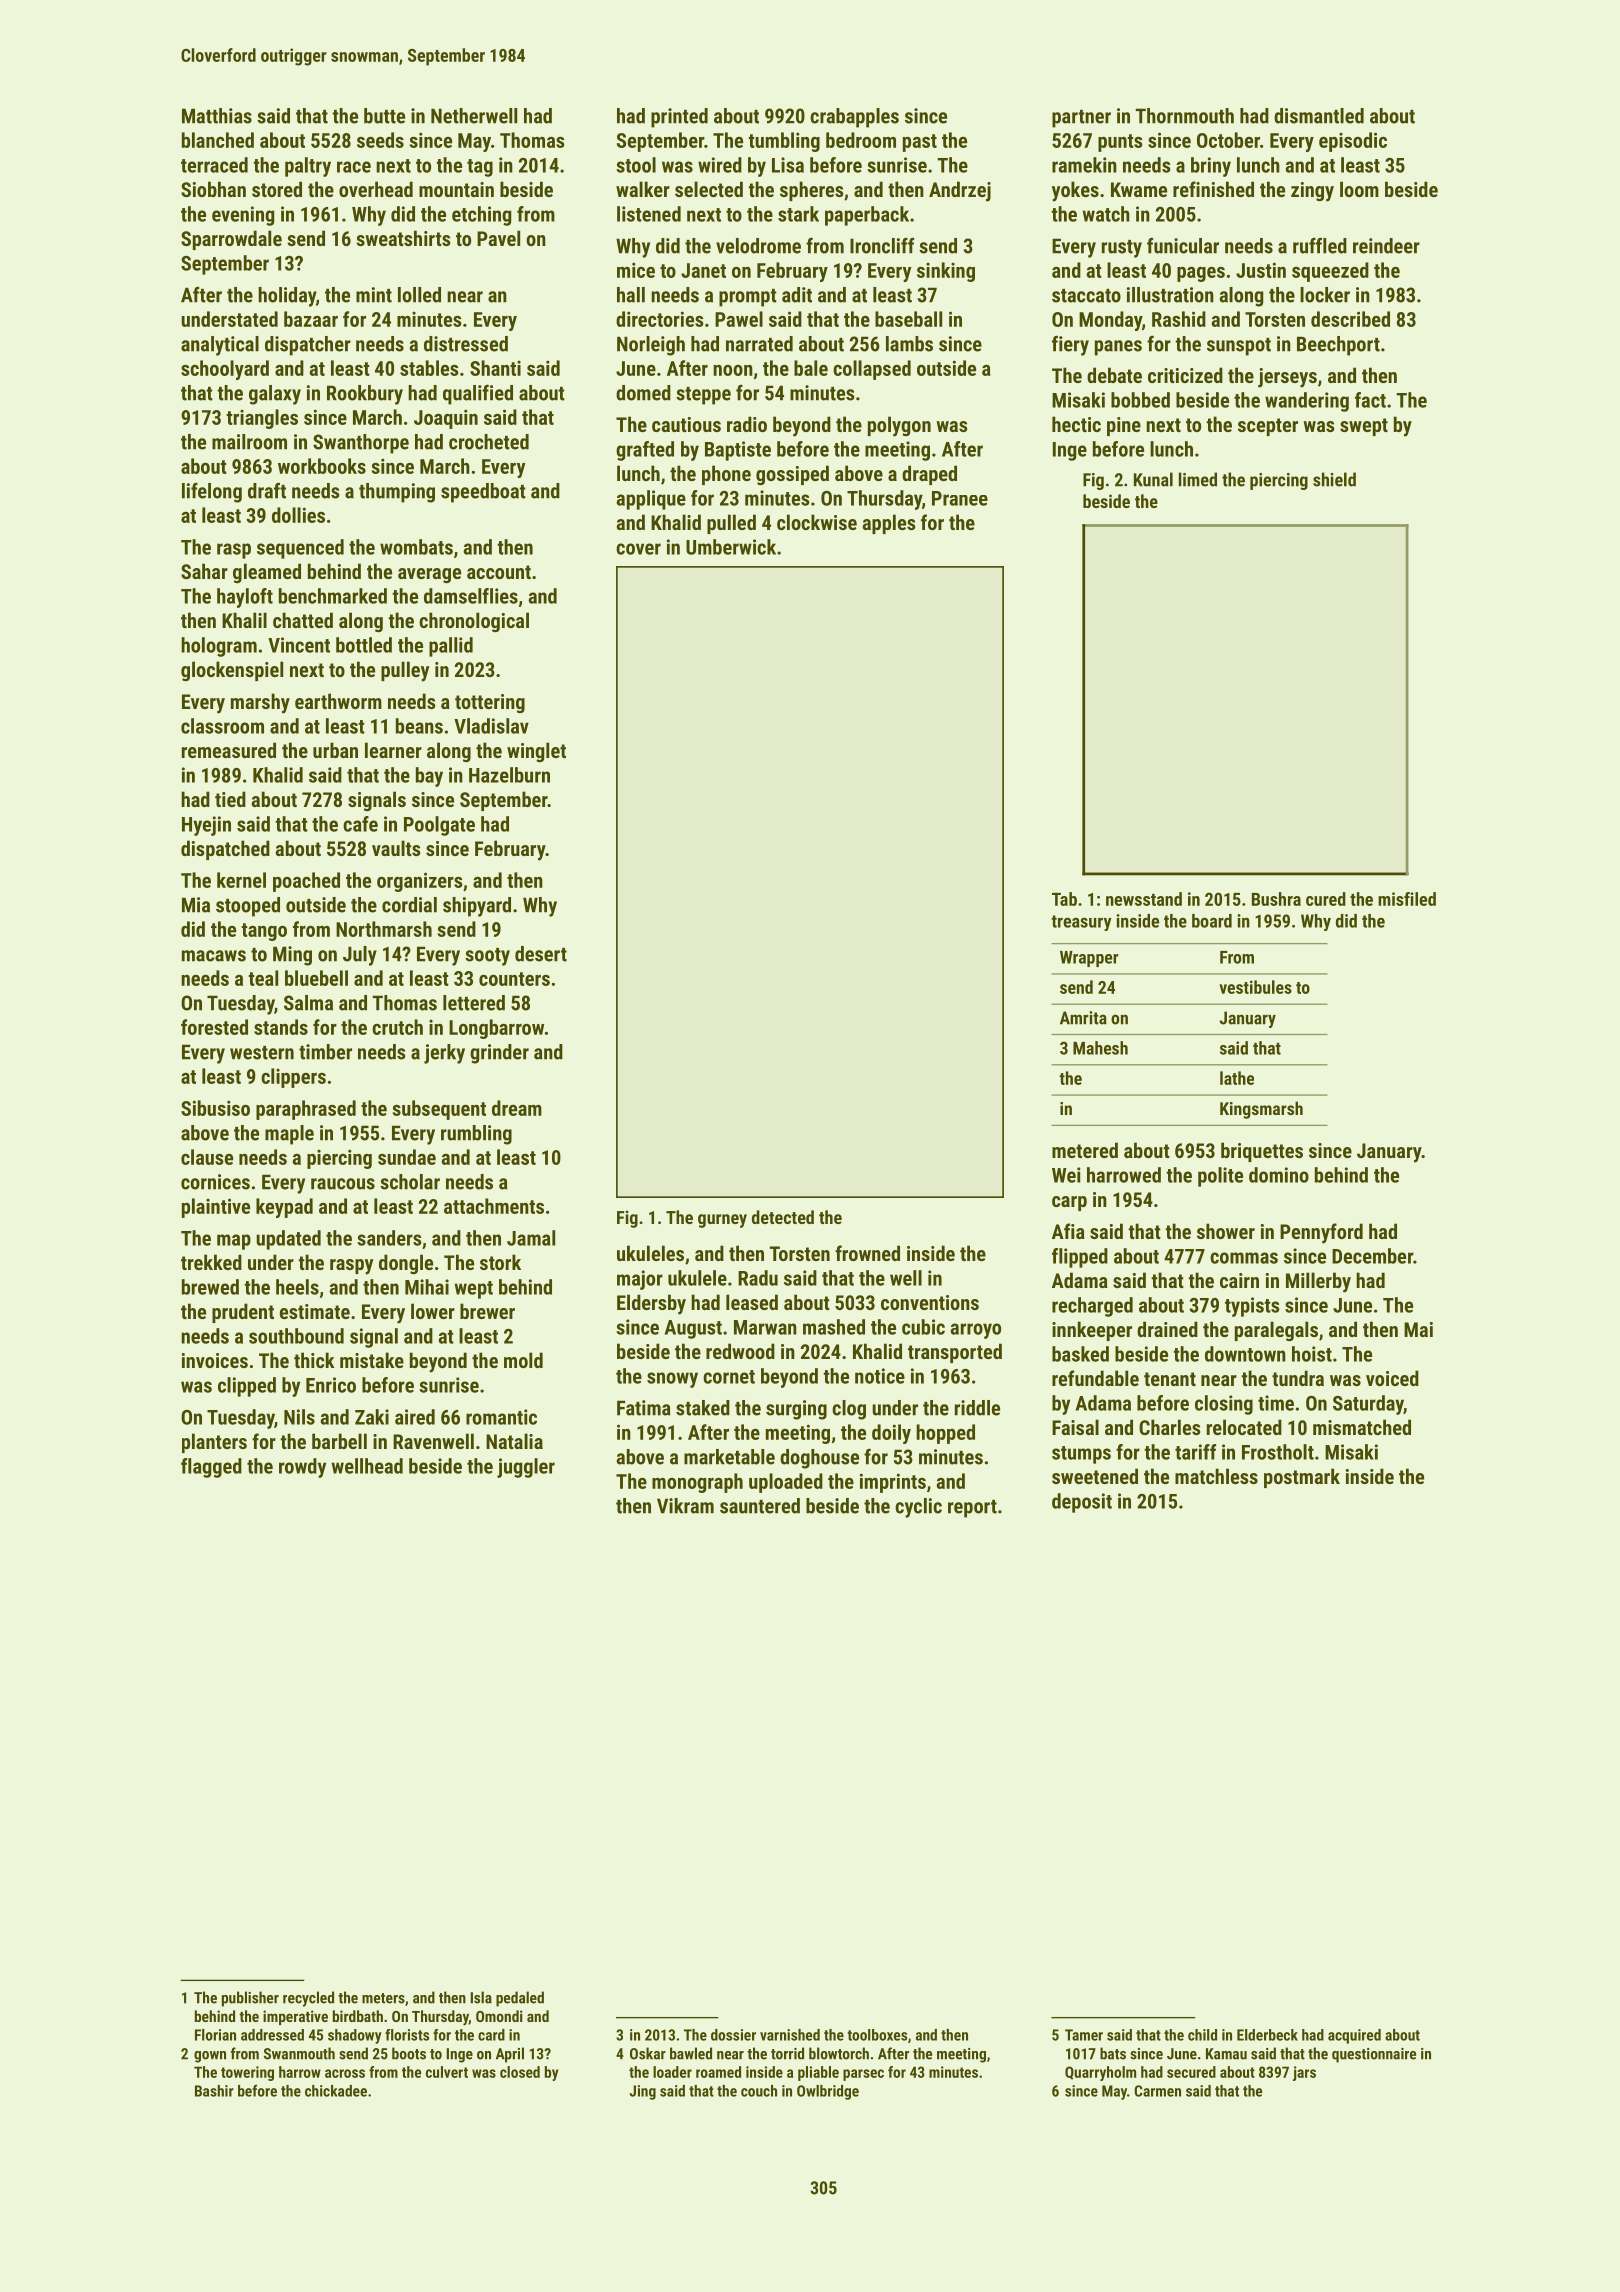  I want to click on ruffled, so click(1320, 245).
